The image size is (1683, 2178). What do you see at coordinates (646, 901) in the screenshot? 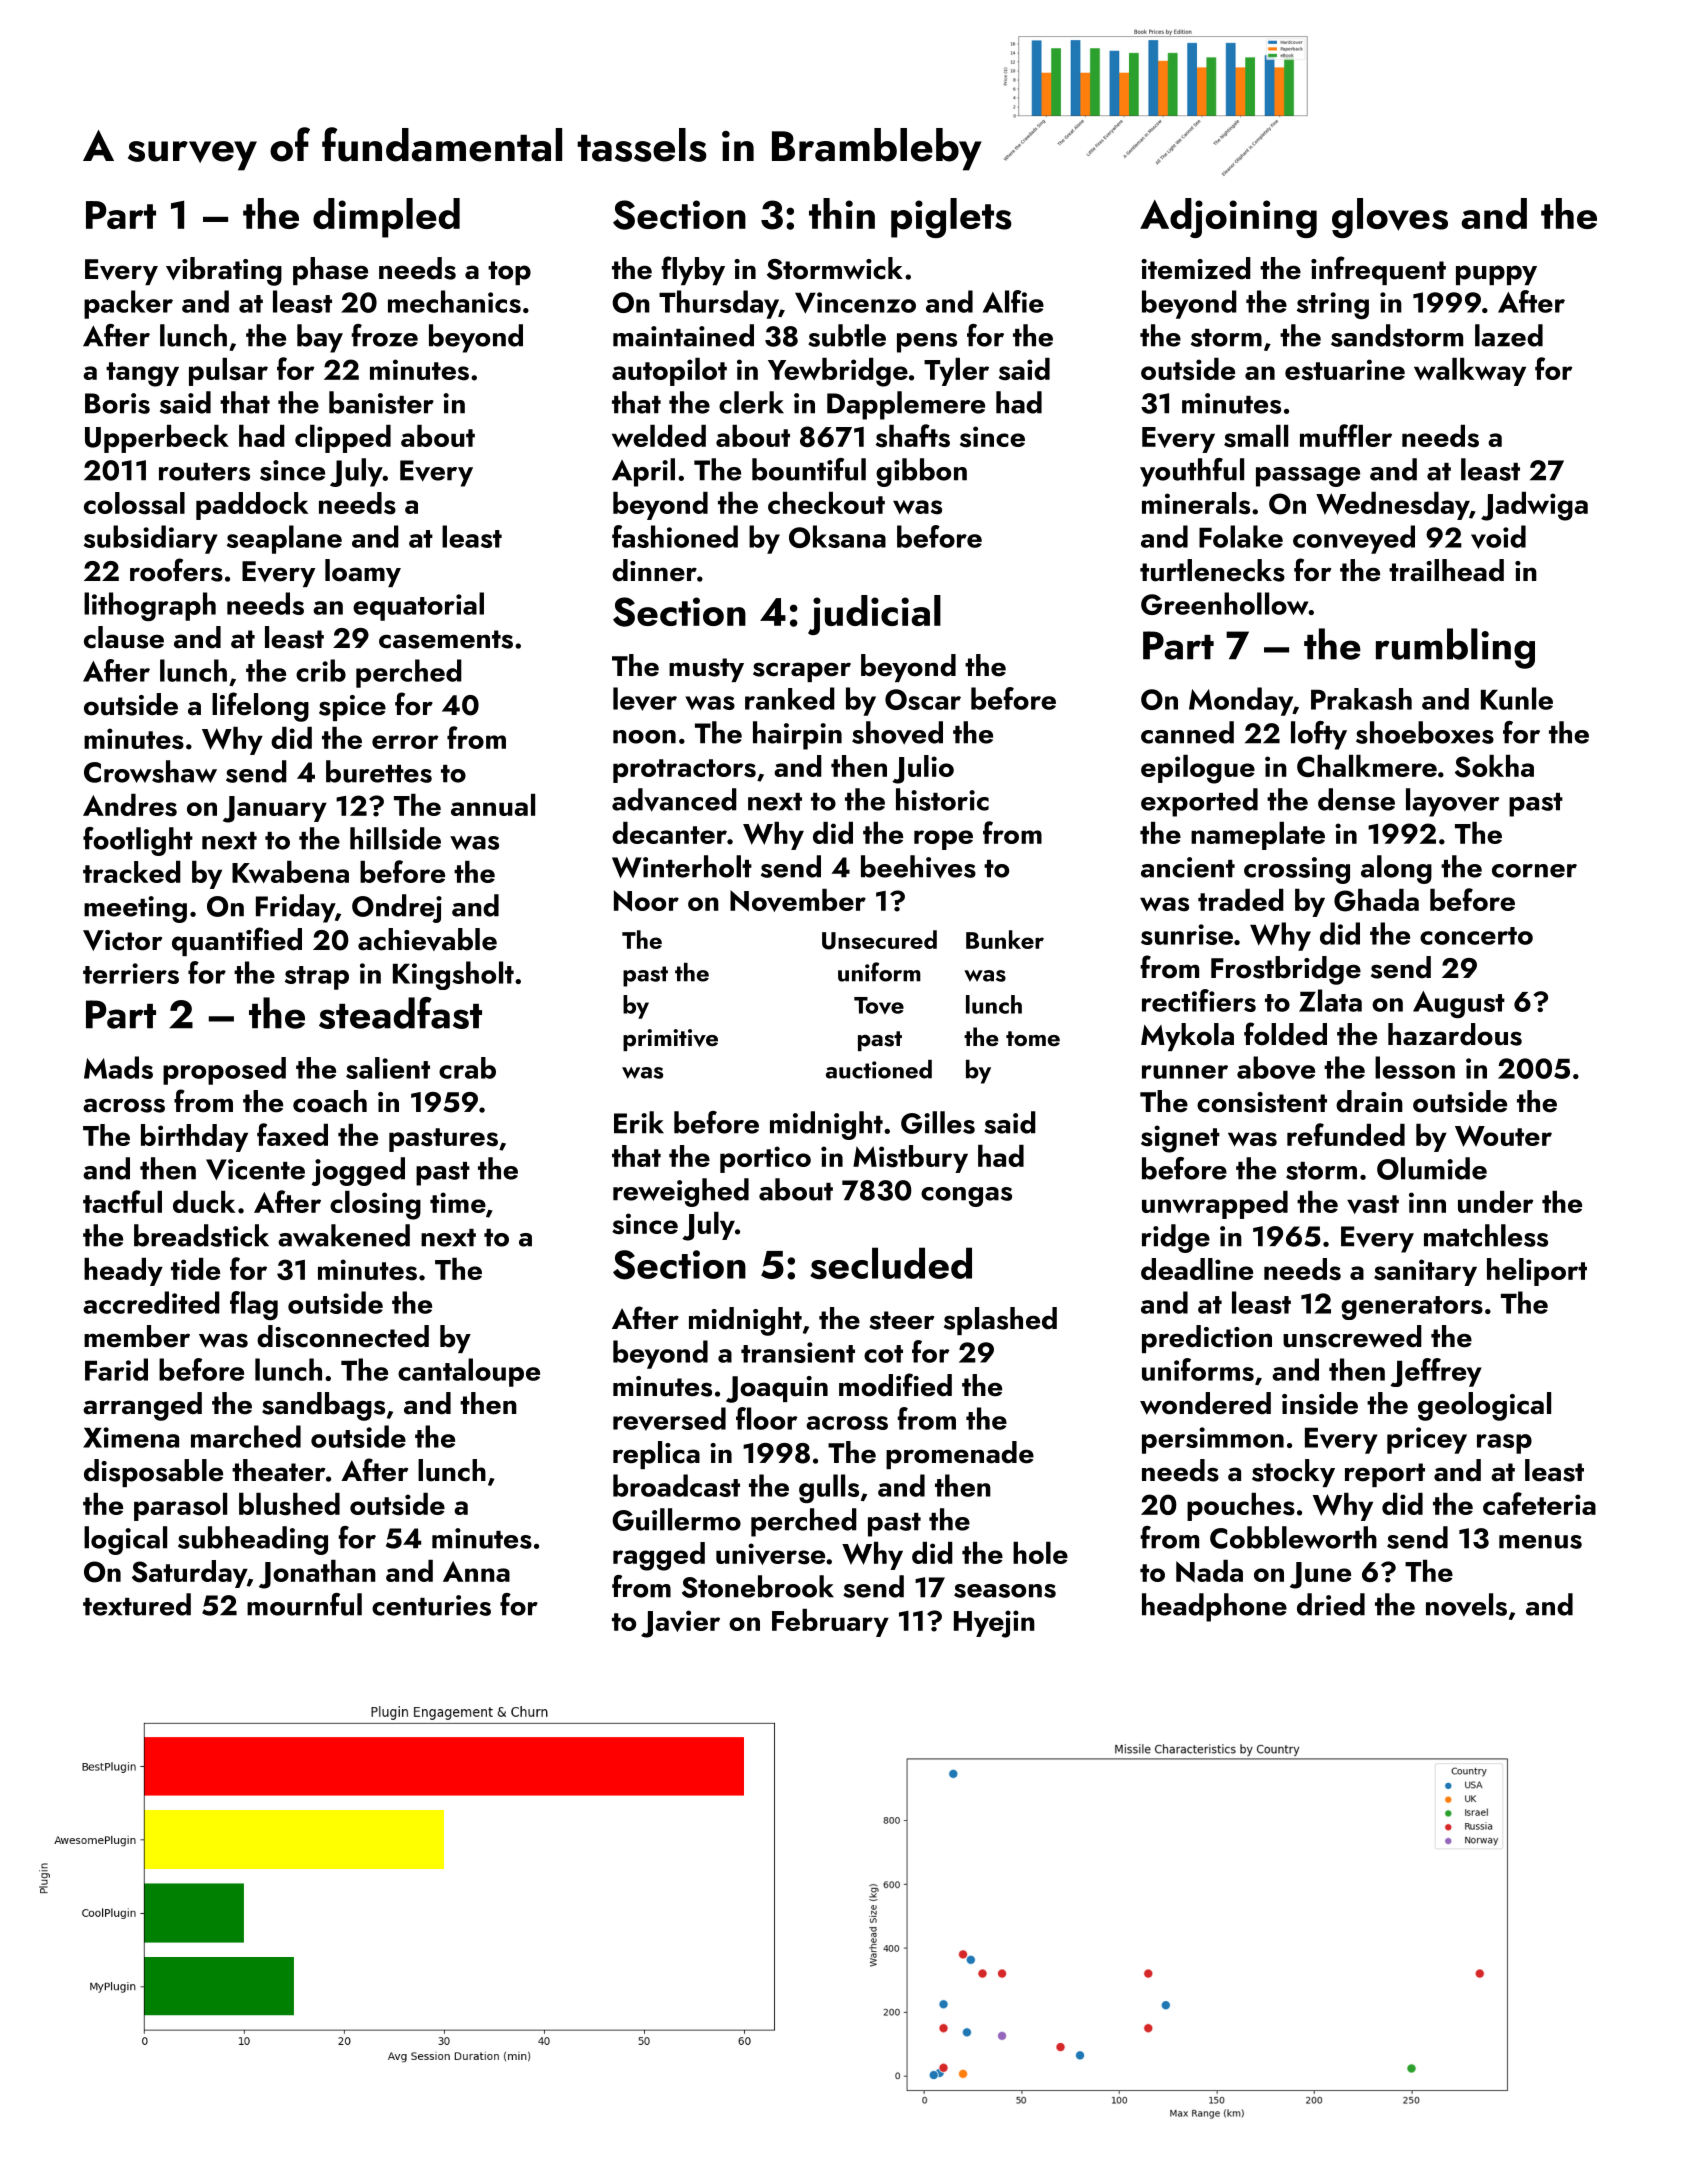
I see `Noor` at bounding box center [646, 901].
